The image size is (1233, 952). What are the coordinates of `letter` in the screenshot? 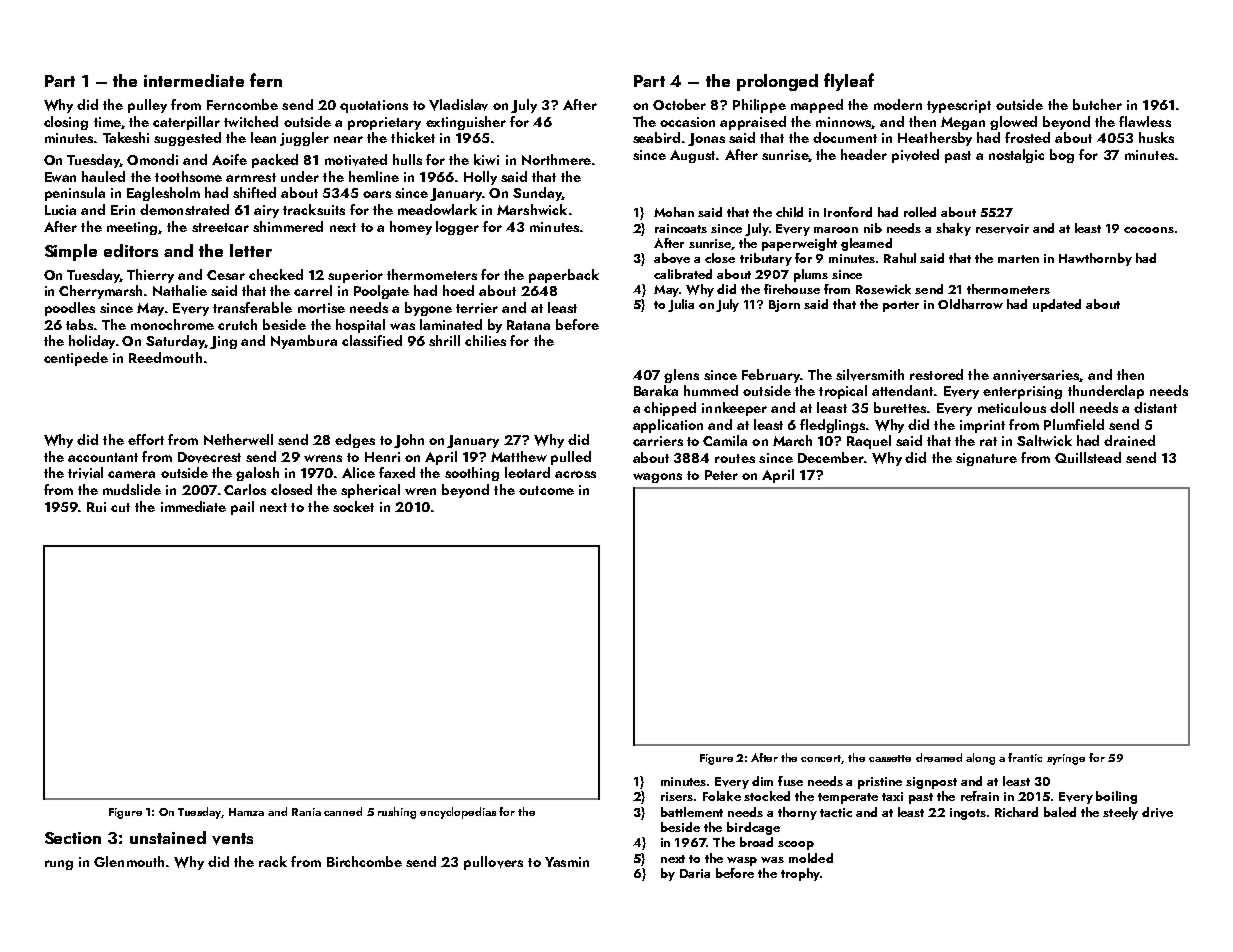 It's located at (251, 250).
